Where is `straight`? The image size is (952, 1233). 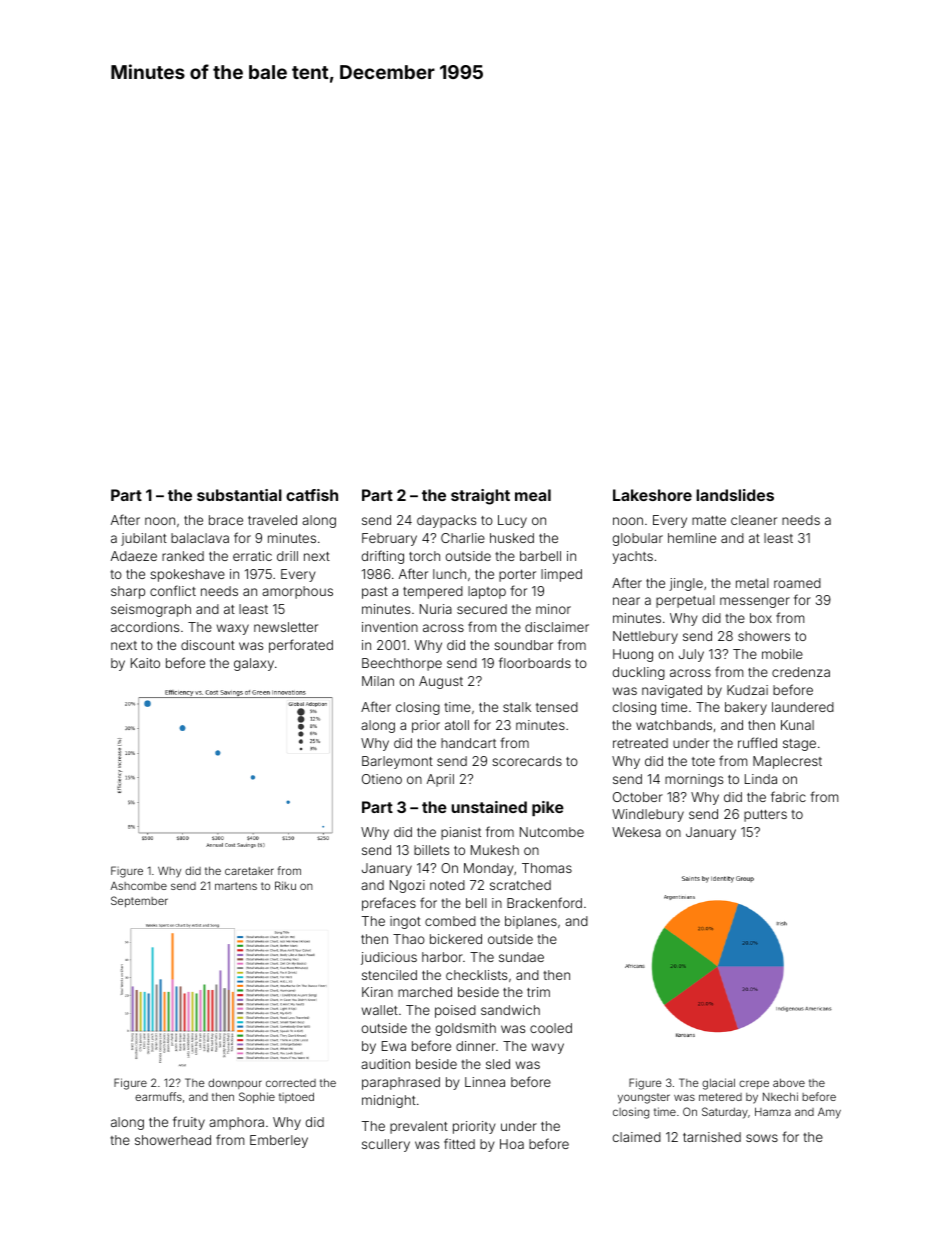
straight is located at coordinates (480, 497).
